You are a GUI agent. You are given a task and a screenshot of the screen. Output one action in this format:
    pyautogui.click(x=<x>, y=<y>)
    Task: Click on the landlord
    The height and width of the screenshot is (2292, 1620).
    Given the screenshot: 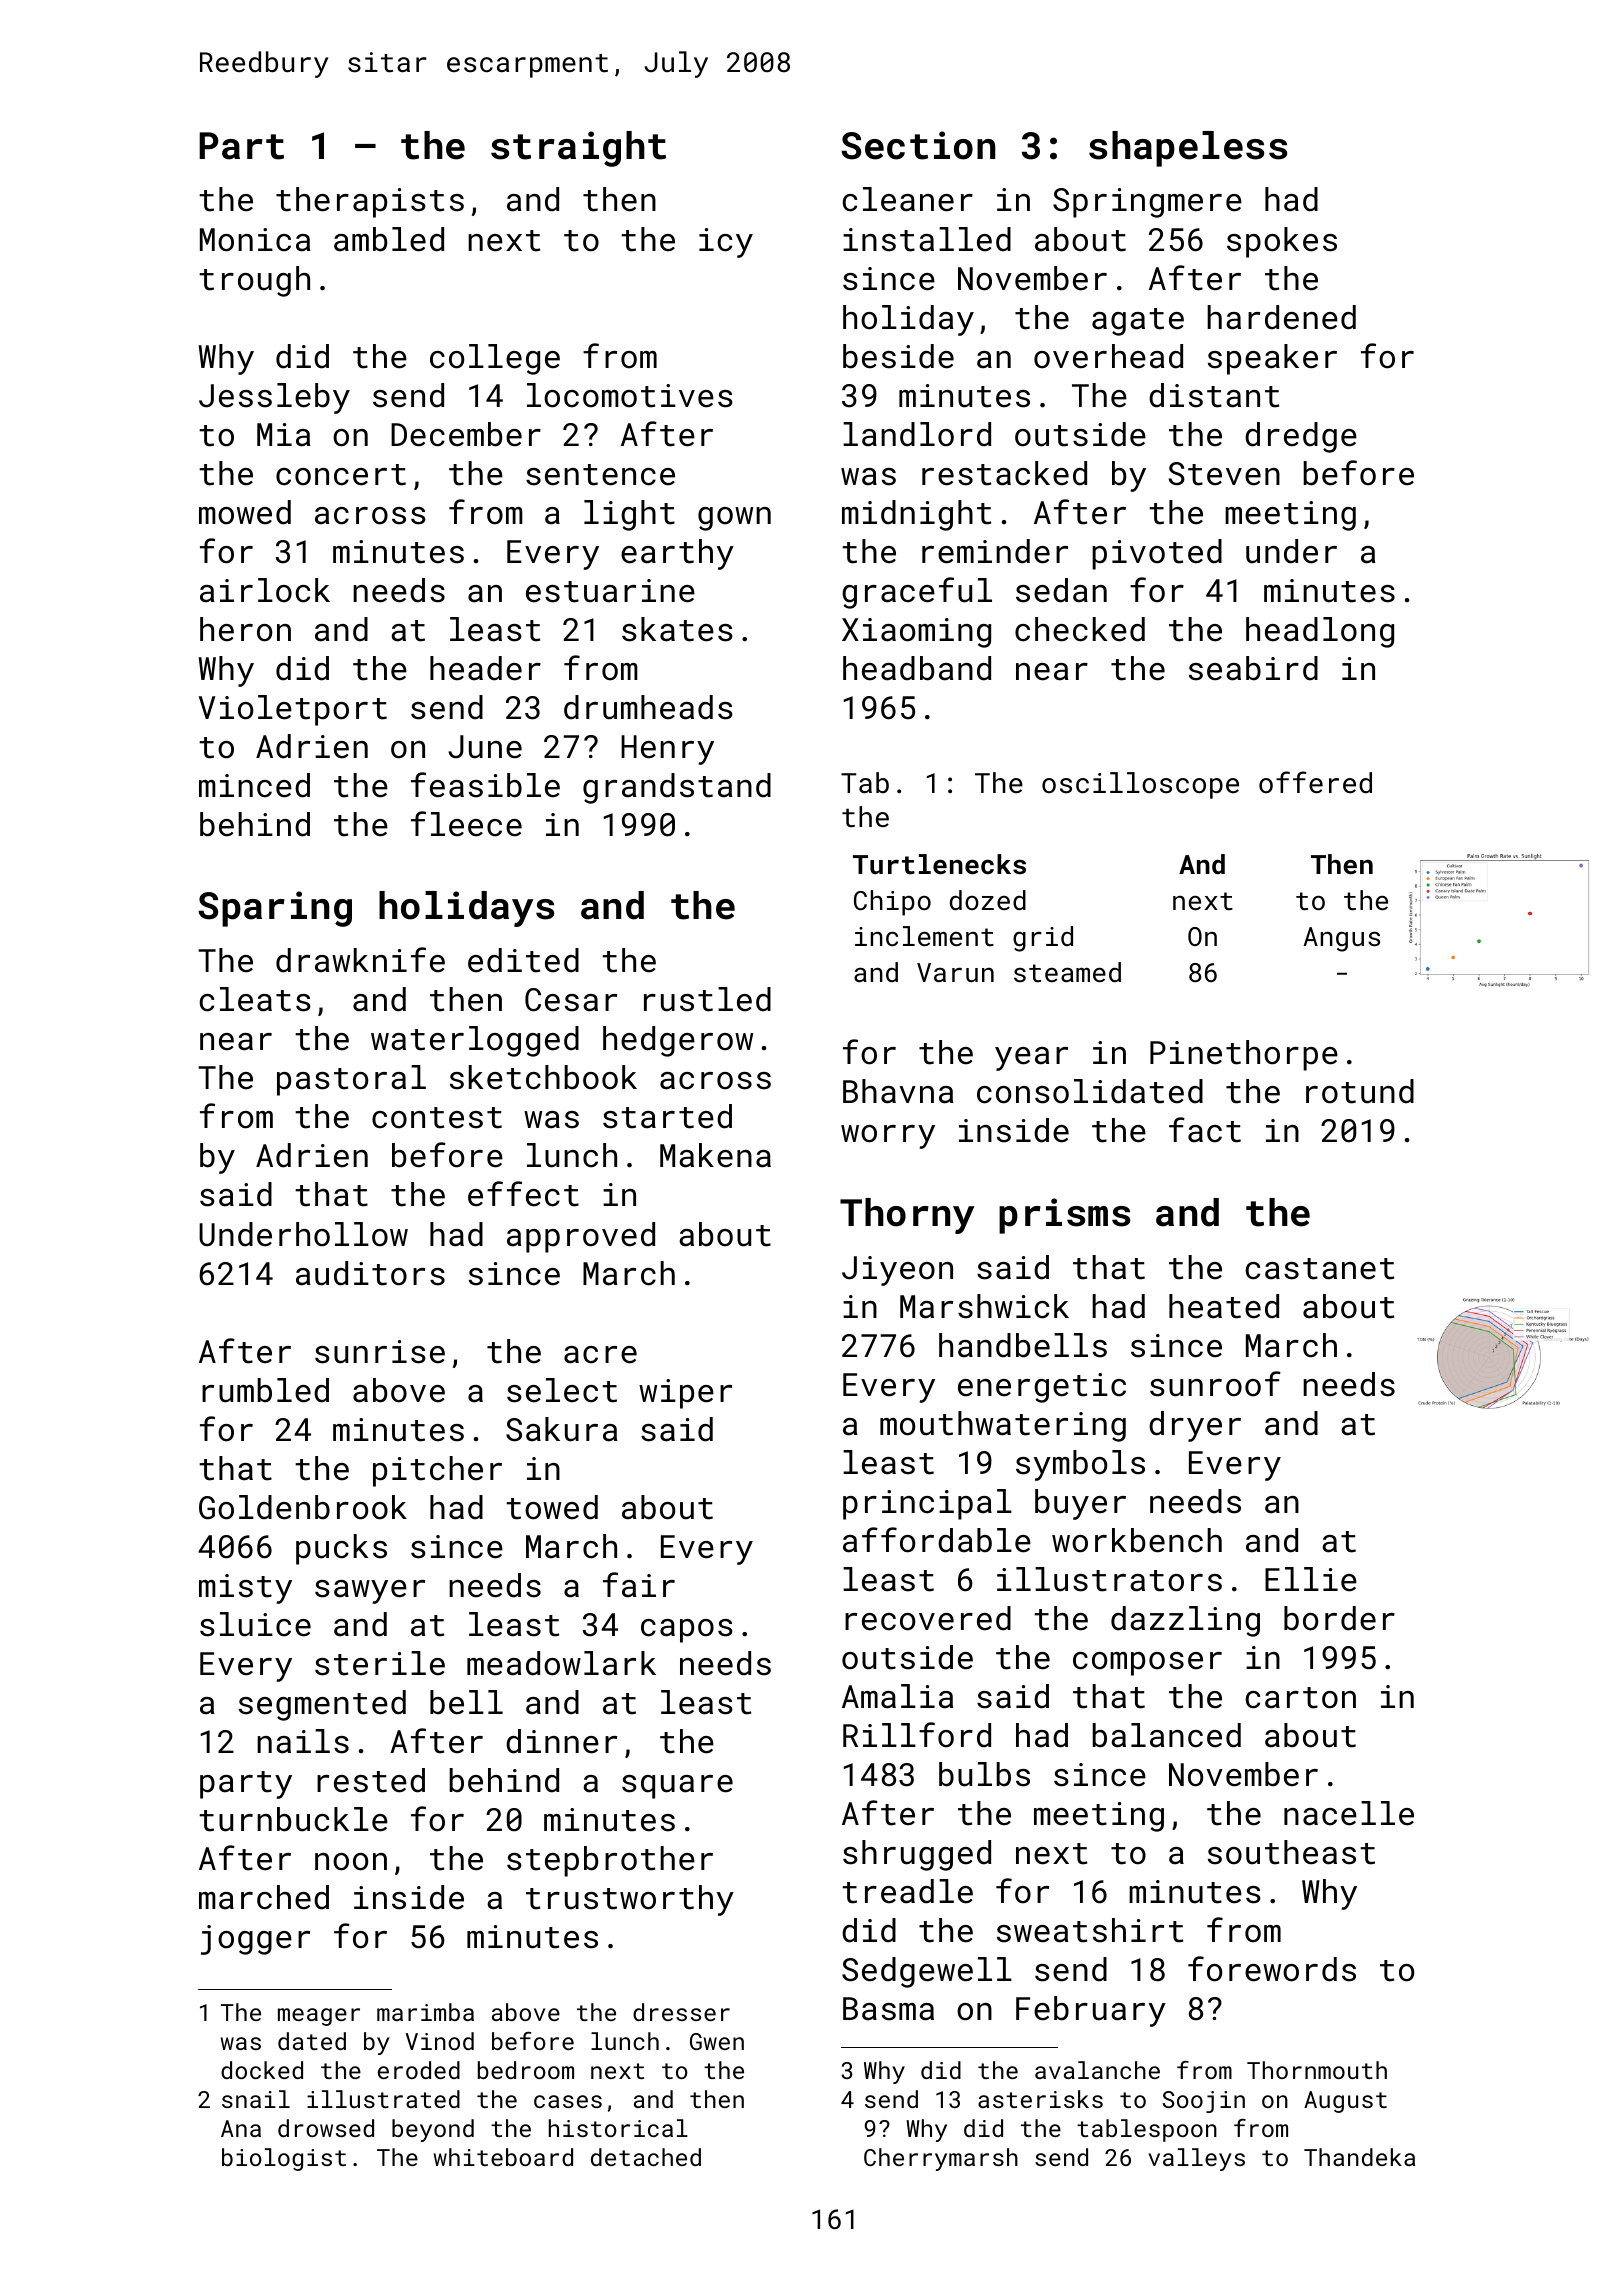 What is the action you would take?
    pyautogui.click(x=917, y=434)
